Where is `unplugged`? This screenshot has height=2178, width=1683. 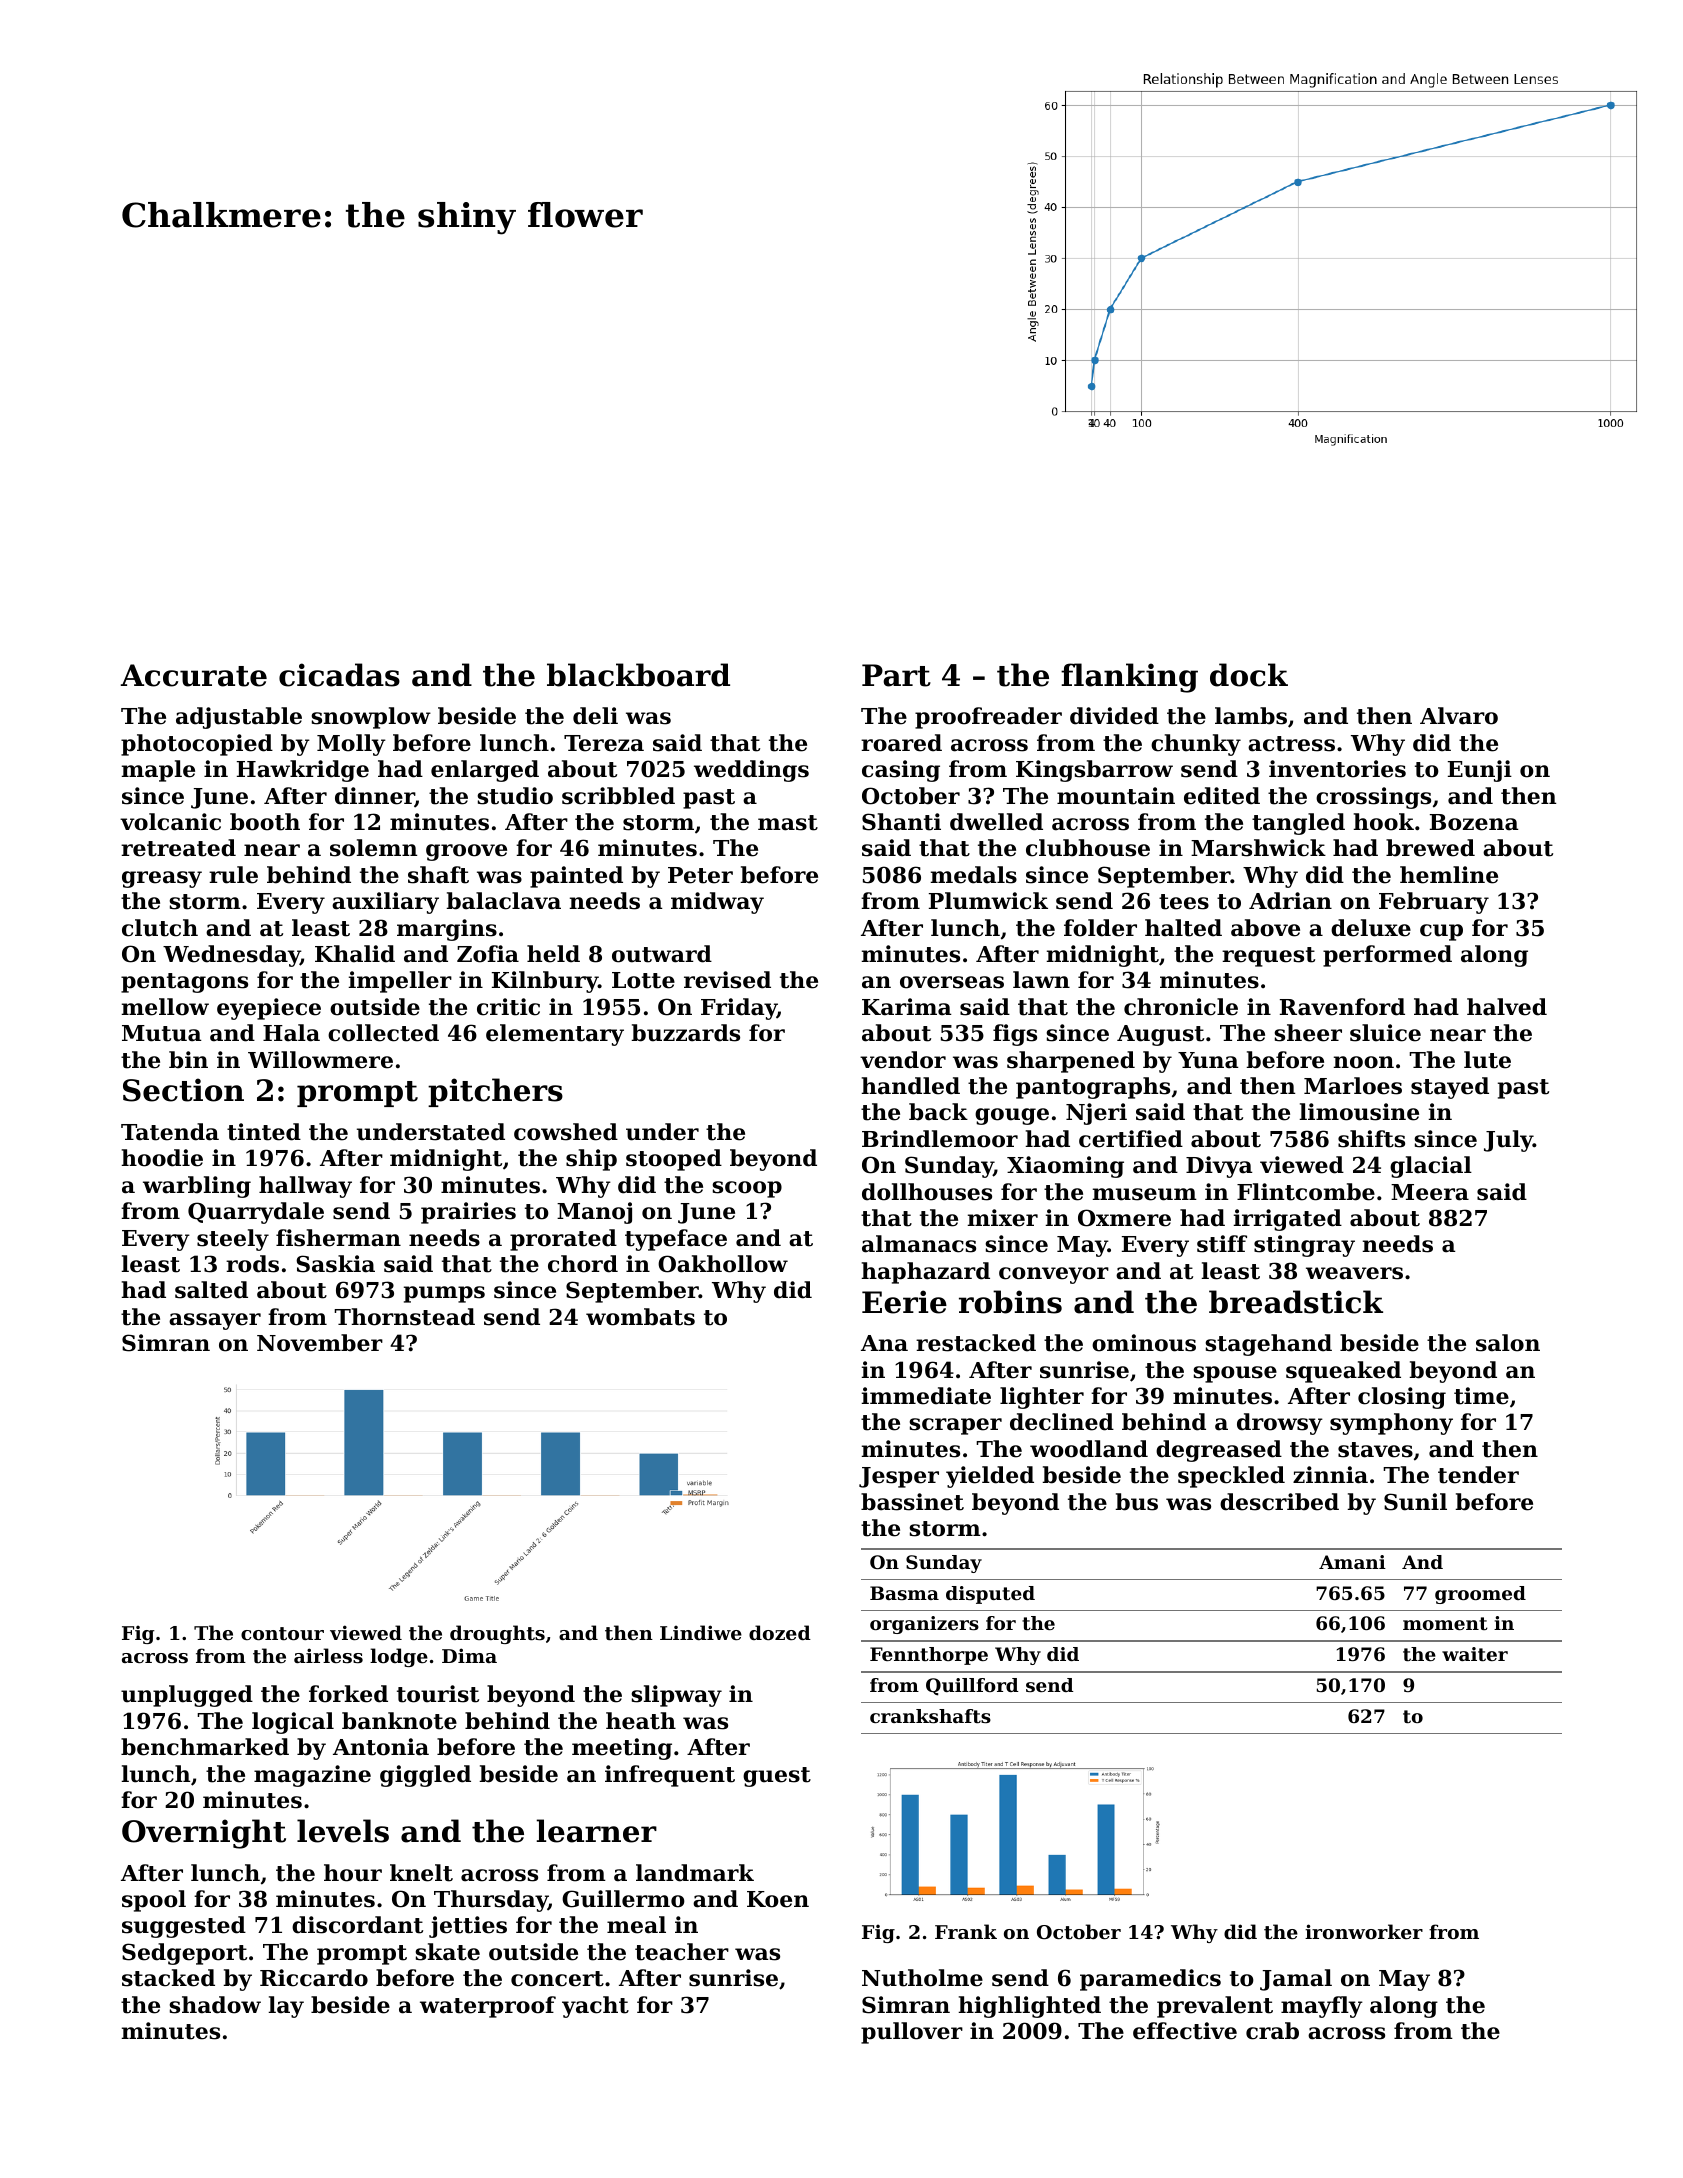 unplugged is located at coordinates (187, 1696).
